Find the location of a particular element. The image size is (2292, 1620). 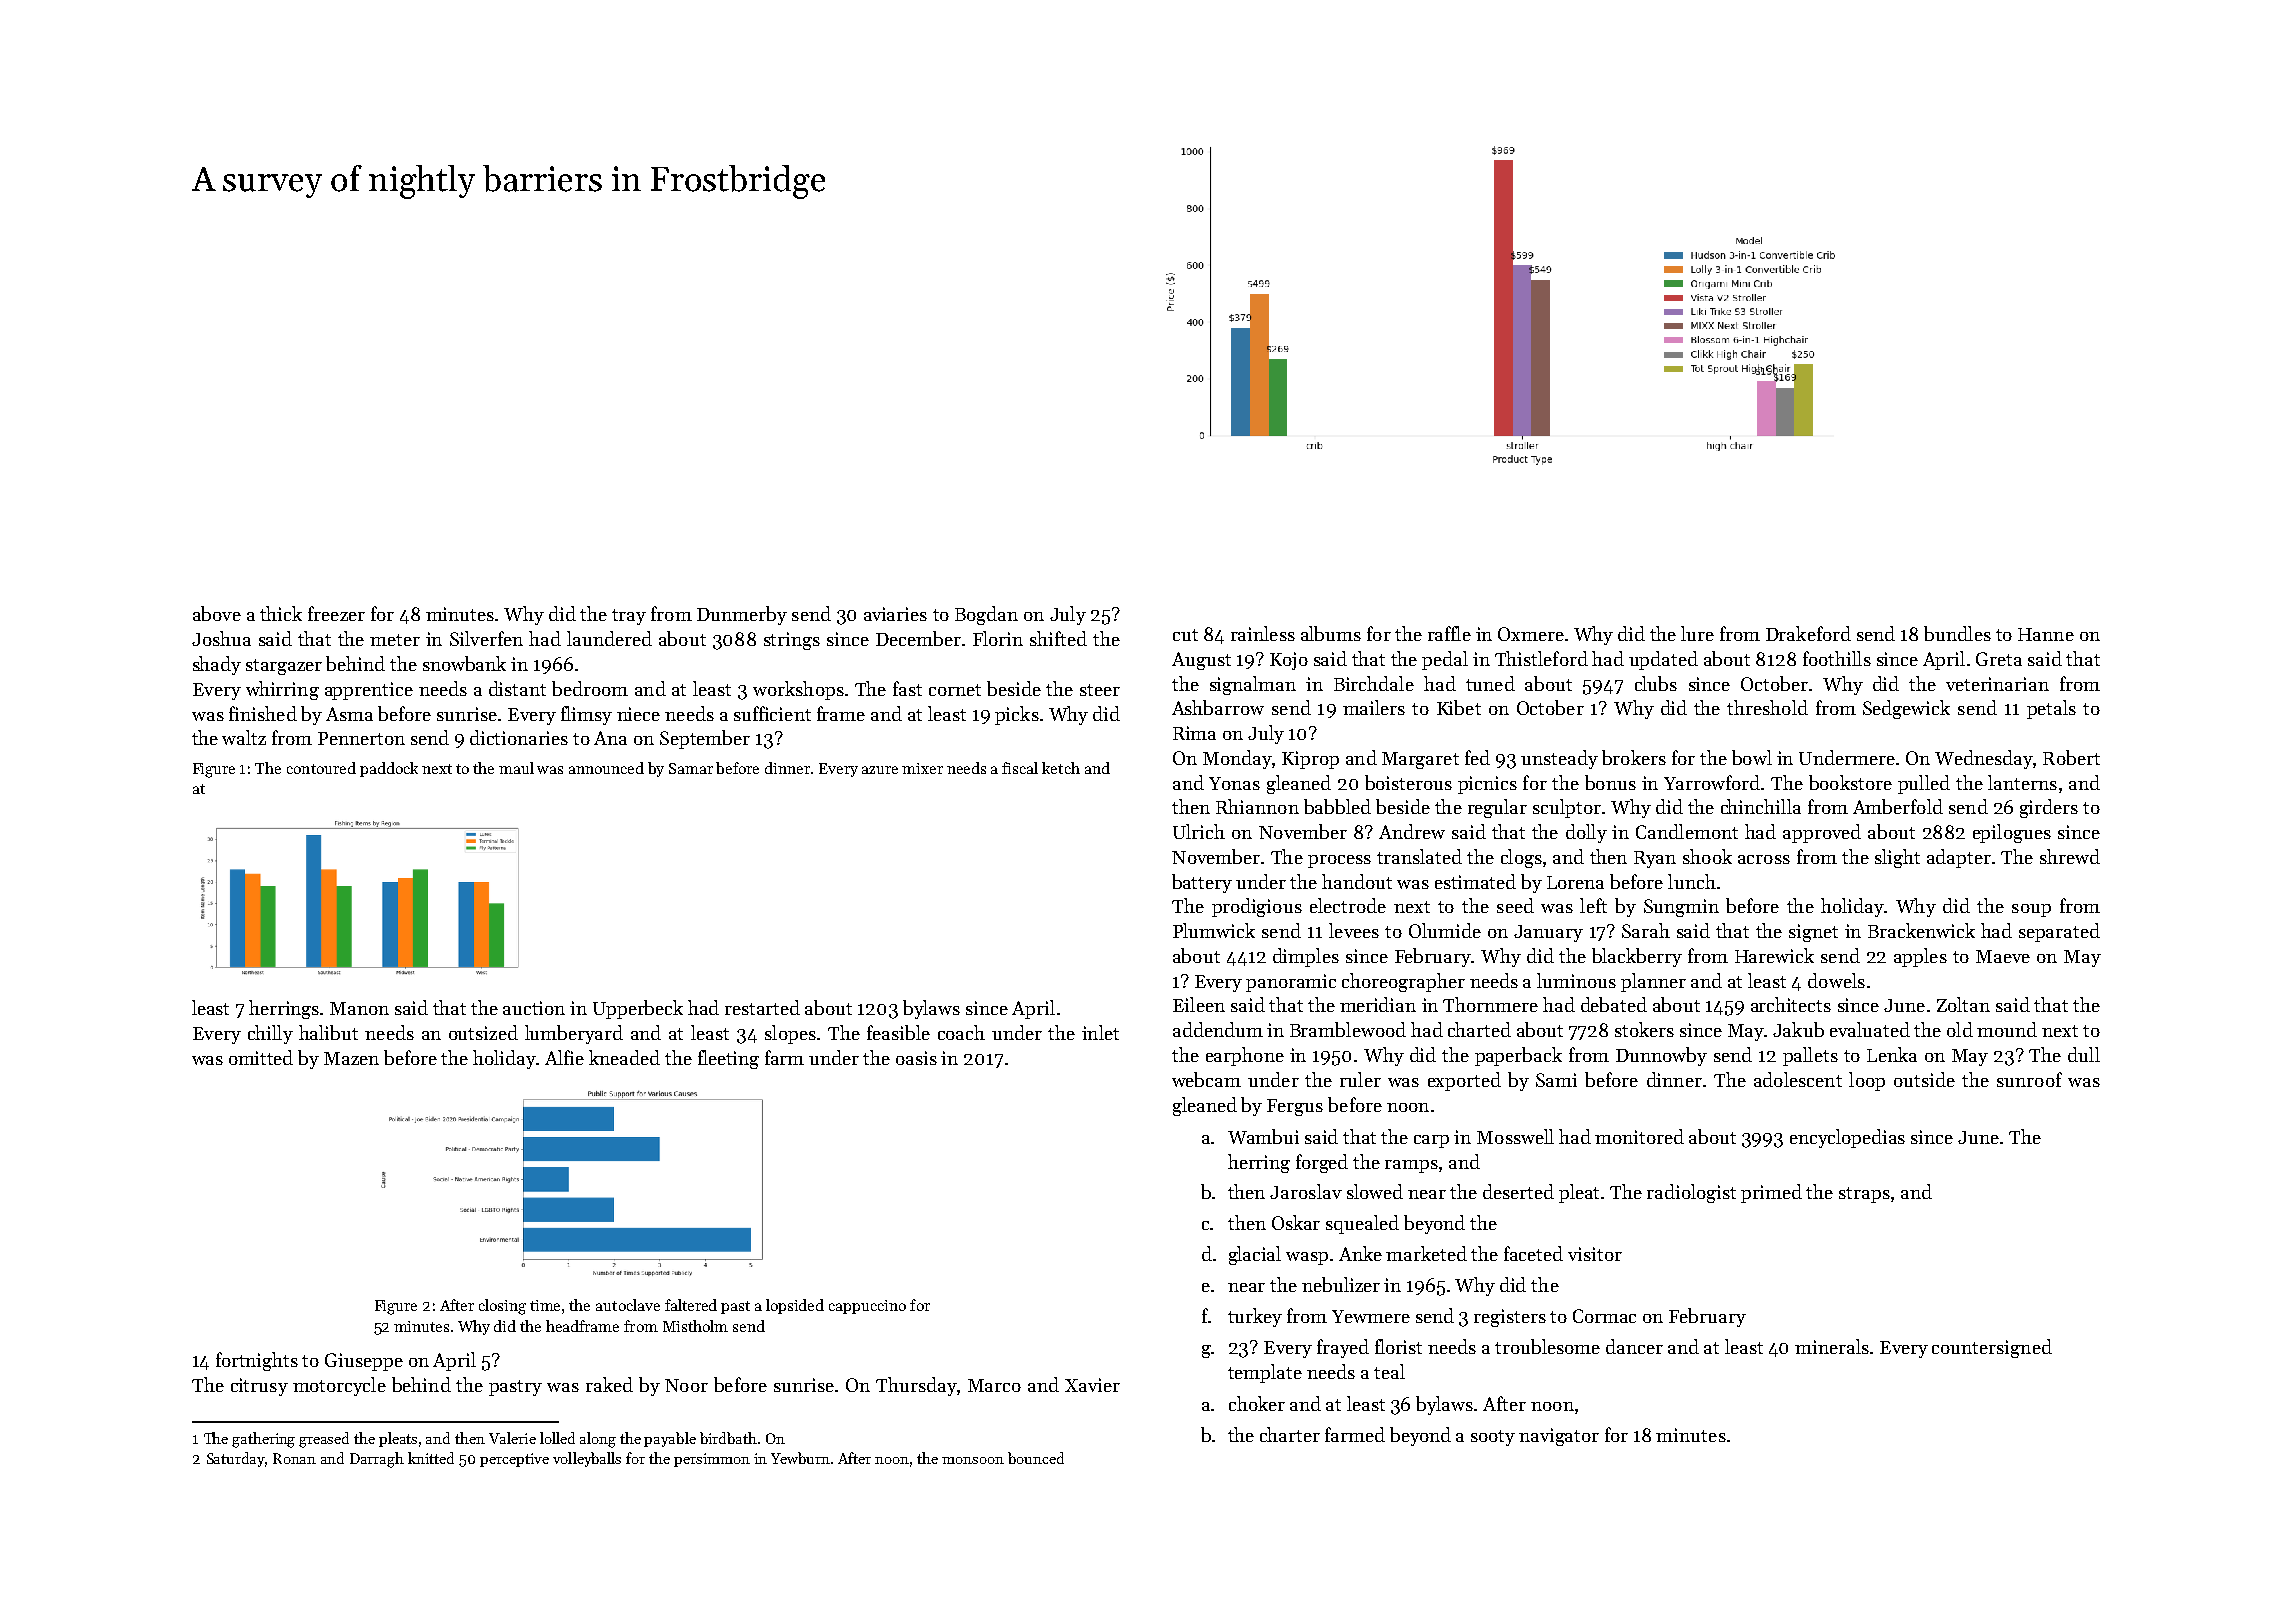

lunch is located at coordinates (1692, 881).
